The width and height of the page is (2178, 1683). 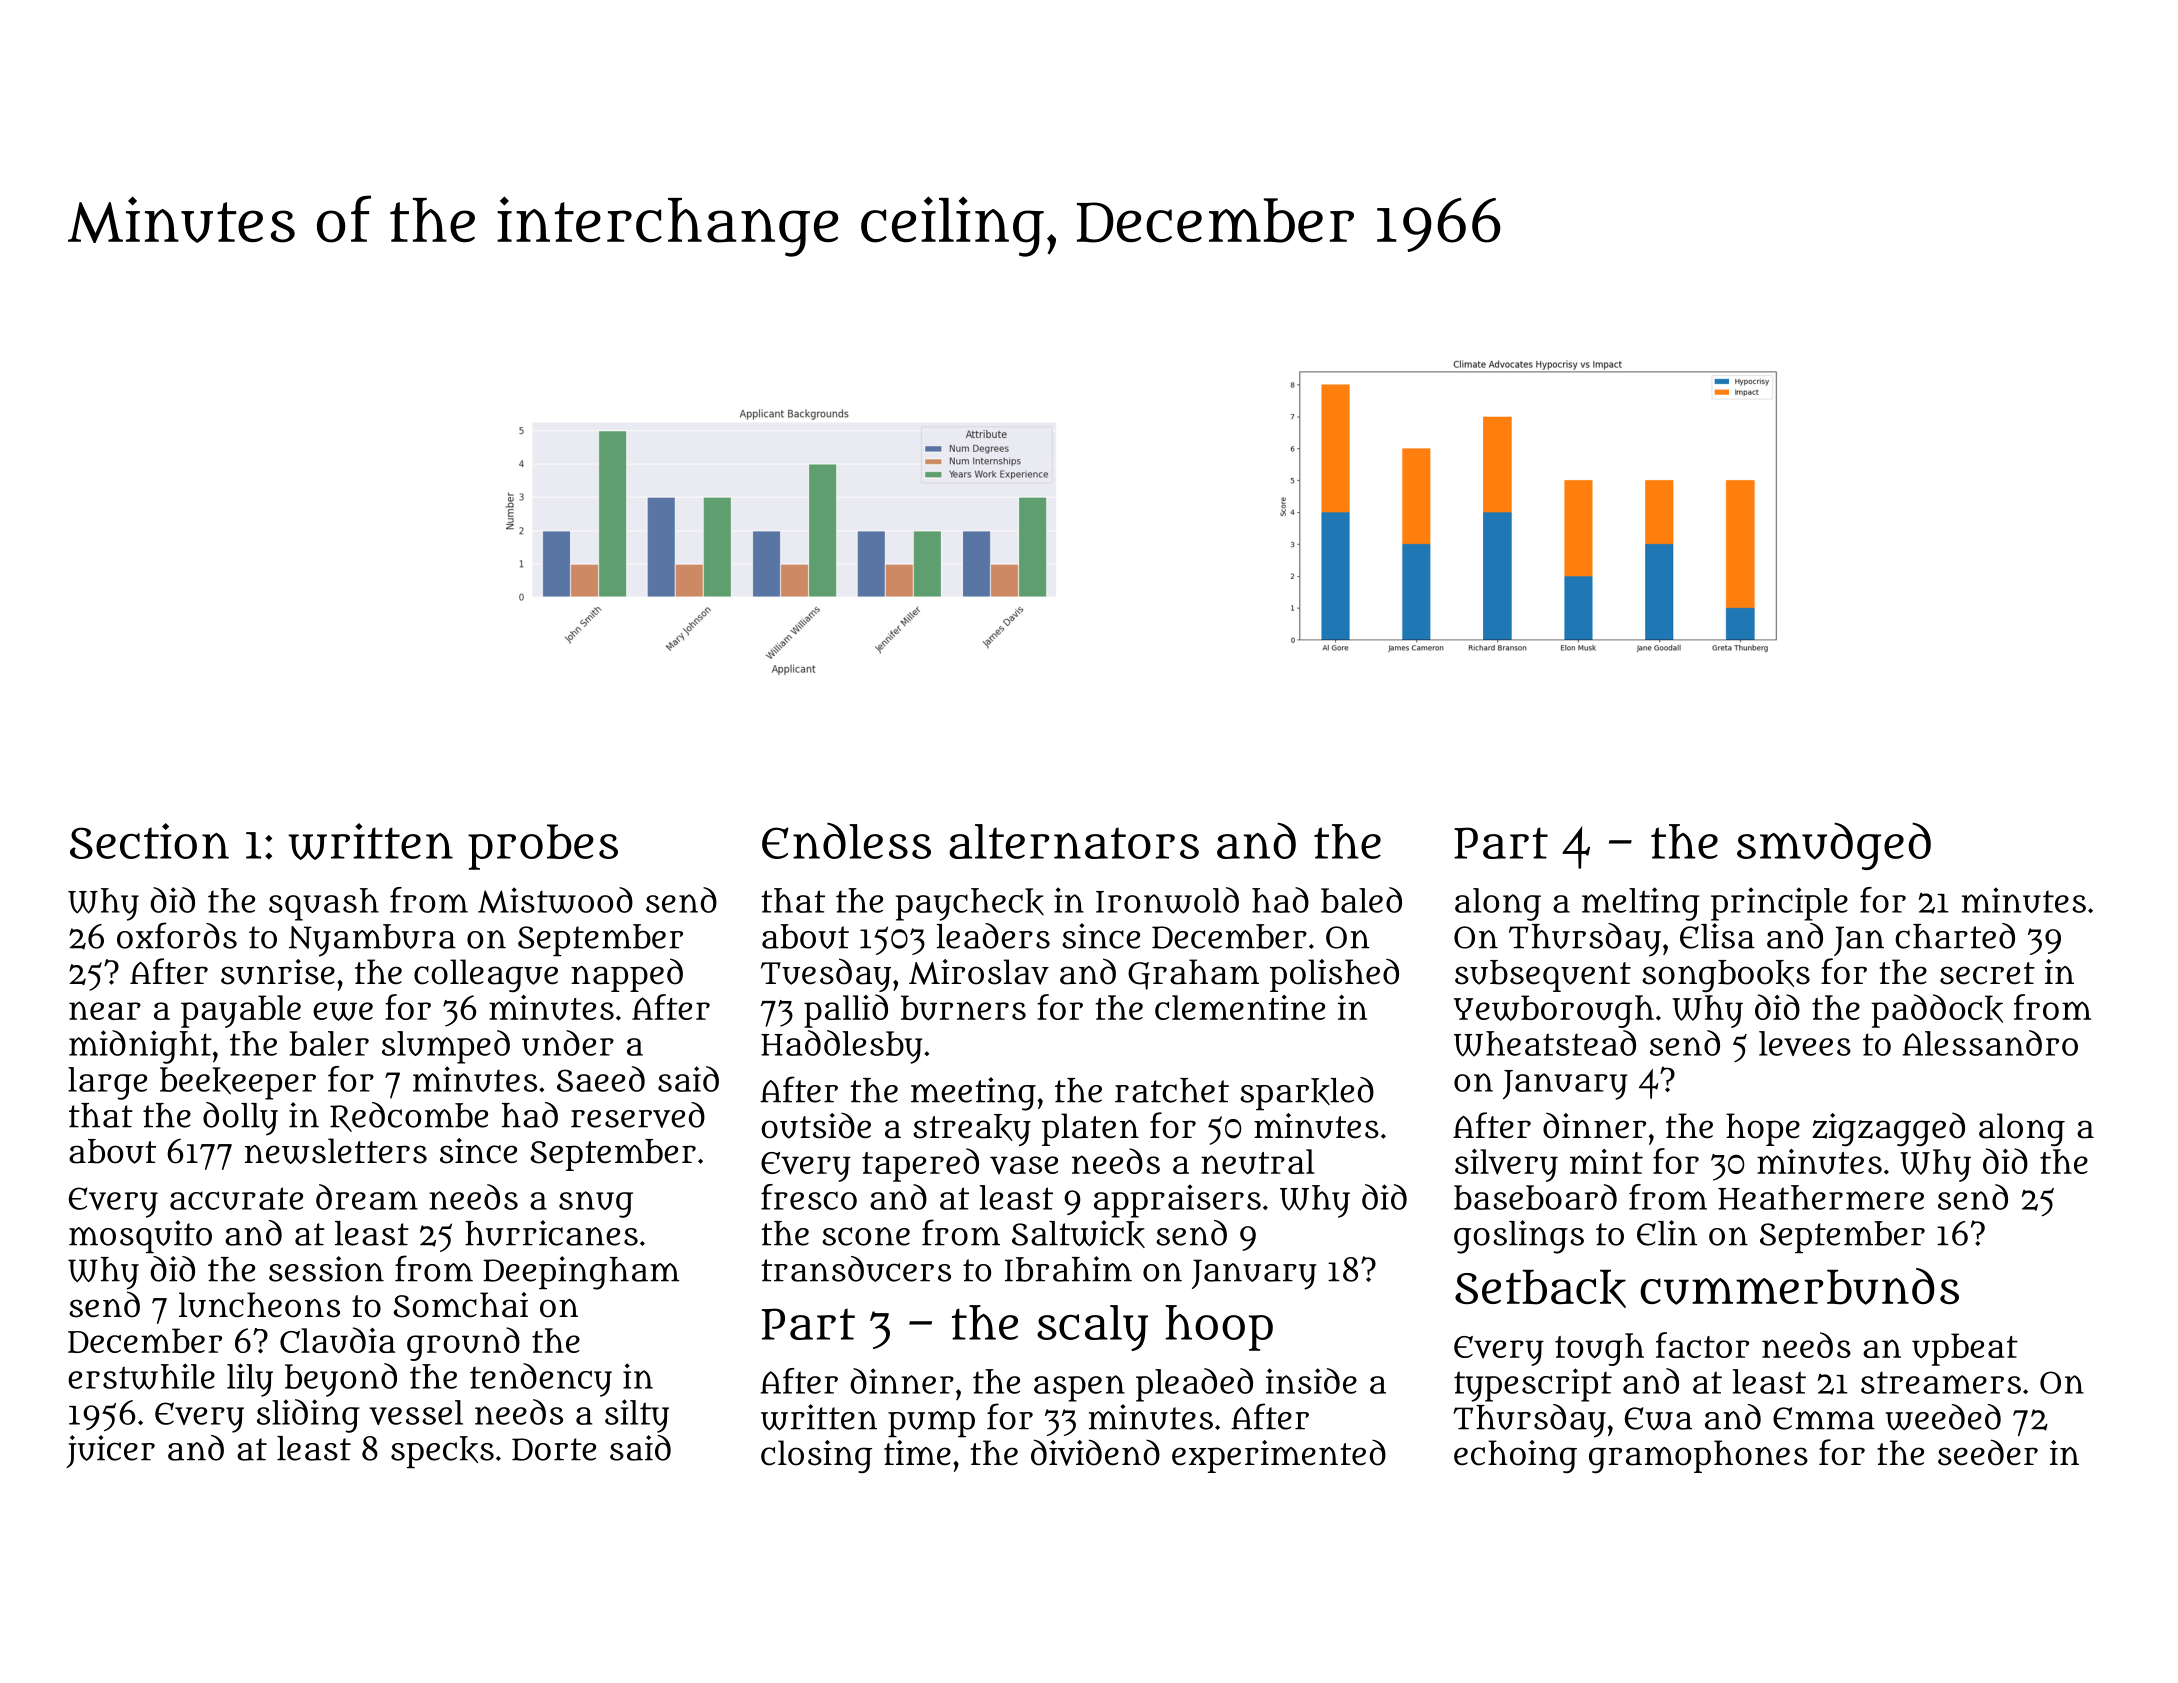 What do you see at coordinates (442, 1452) in the page?
I see `specks` at bounding box center [442, 1452].
